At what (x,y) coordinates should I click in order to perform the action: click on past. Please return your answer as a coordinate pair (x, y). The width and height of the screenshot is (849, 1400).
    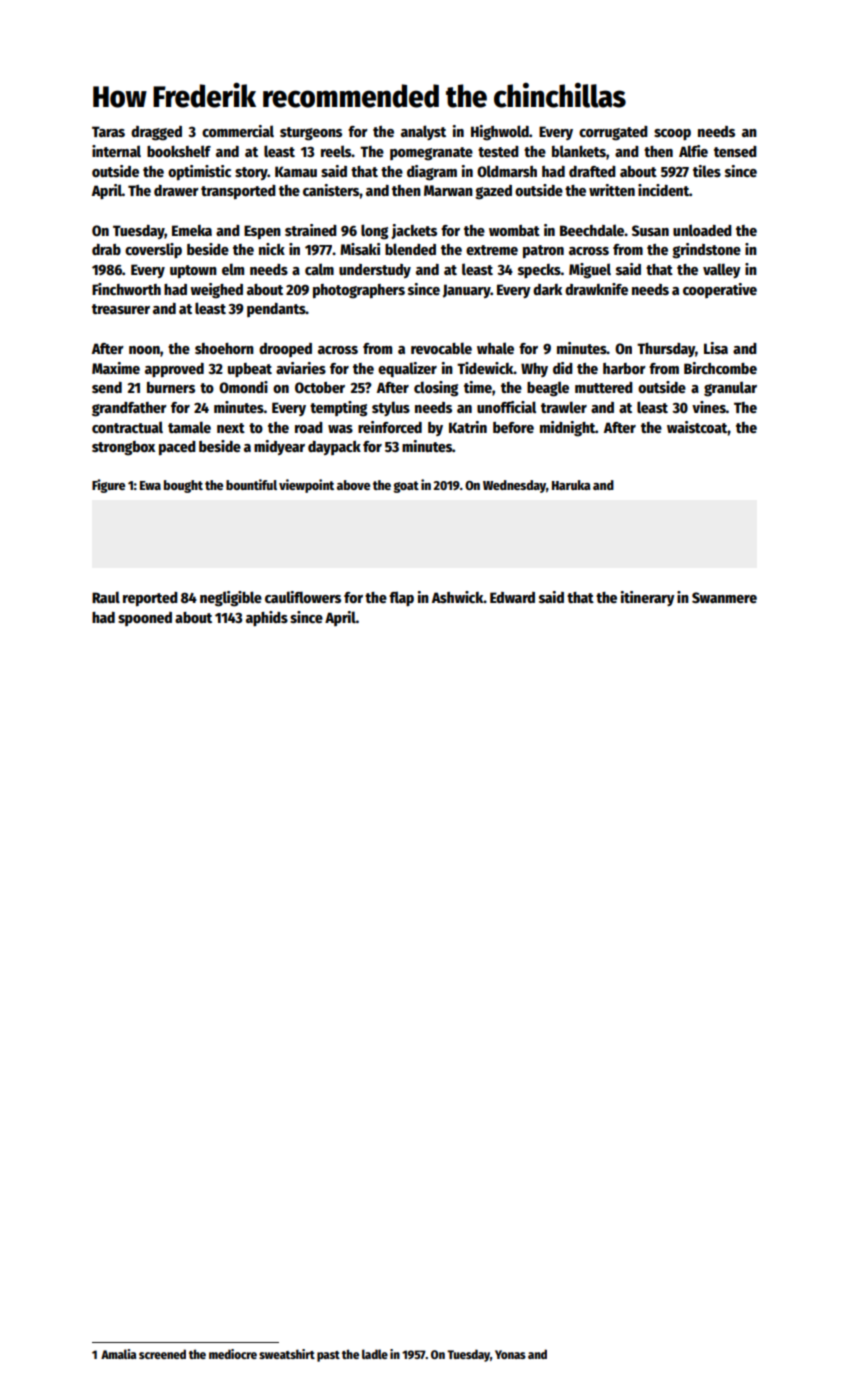
    Looking at the image, I should click on (328, 1356).
